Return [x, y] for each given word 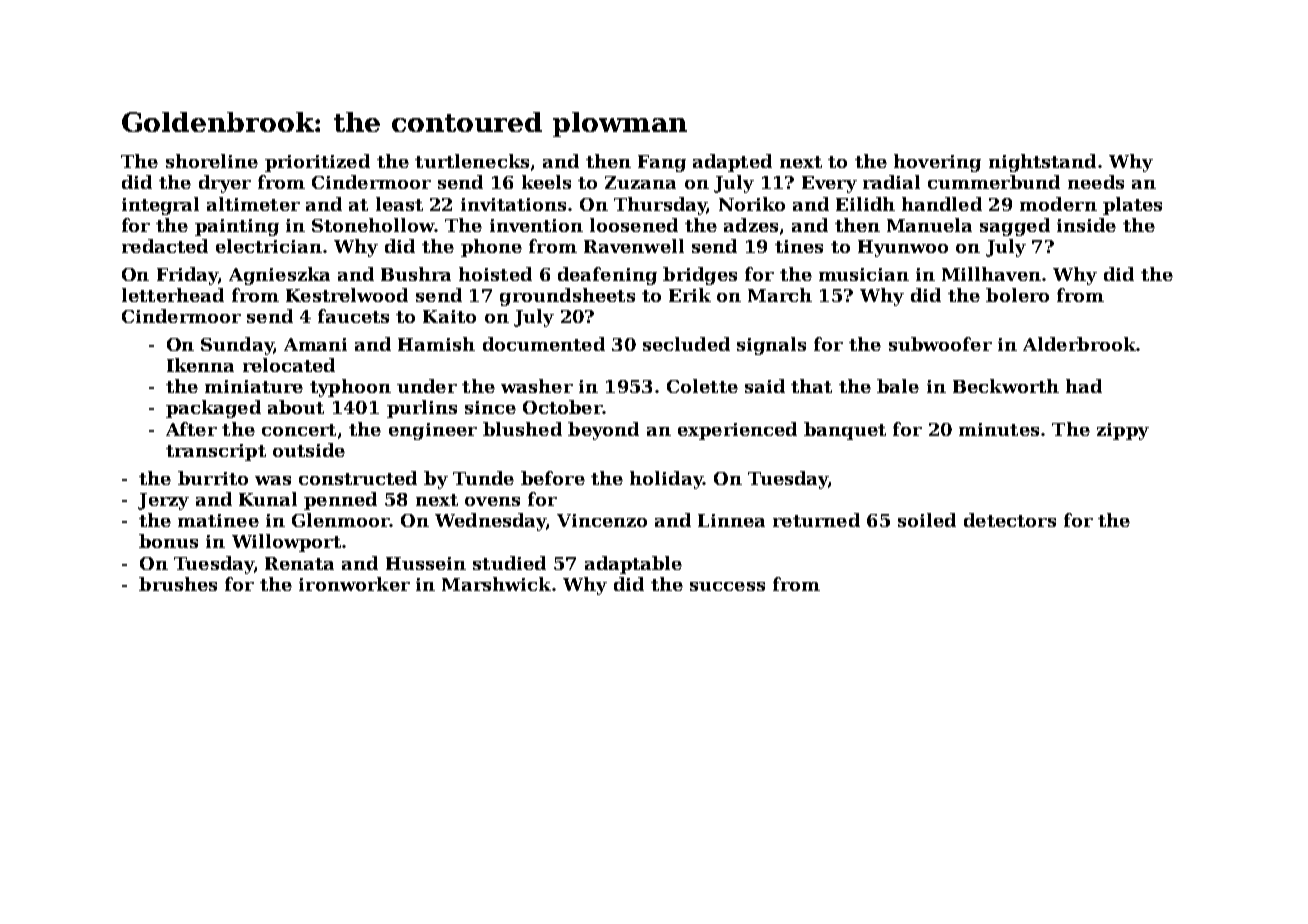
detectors [1010, 520]
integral [160, 206]
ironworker [354, 584]
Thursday [660, 206]
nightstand [1042, 163]
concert [299, 430]
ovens [492, 501]
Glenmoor [341, 520]
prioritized [317, 163]
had [1084, 386]
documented [544, 344]
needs [1096, 182]
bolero [1017, 295]
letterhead [173, 295]
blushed [522, 429]
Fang [662, 163]
